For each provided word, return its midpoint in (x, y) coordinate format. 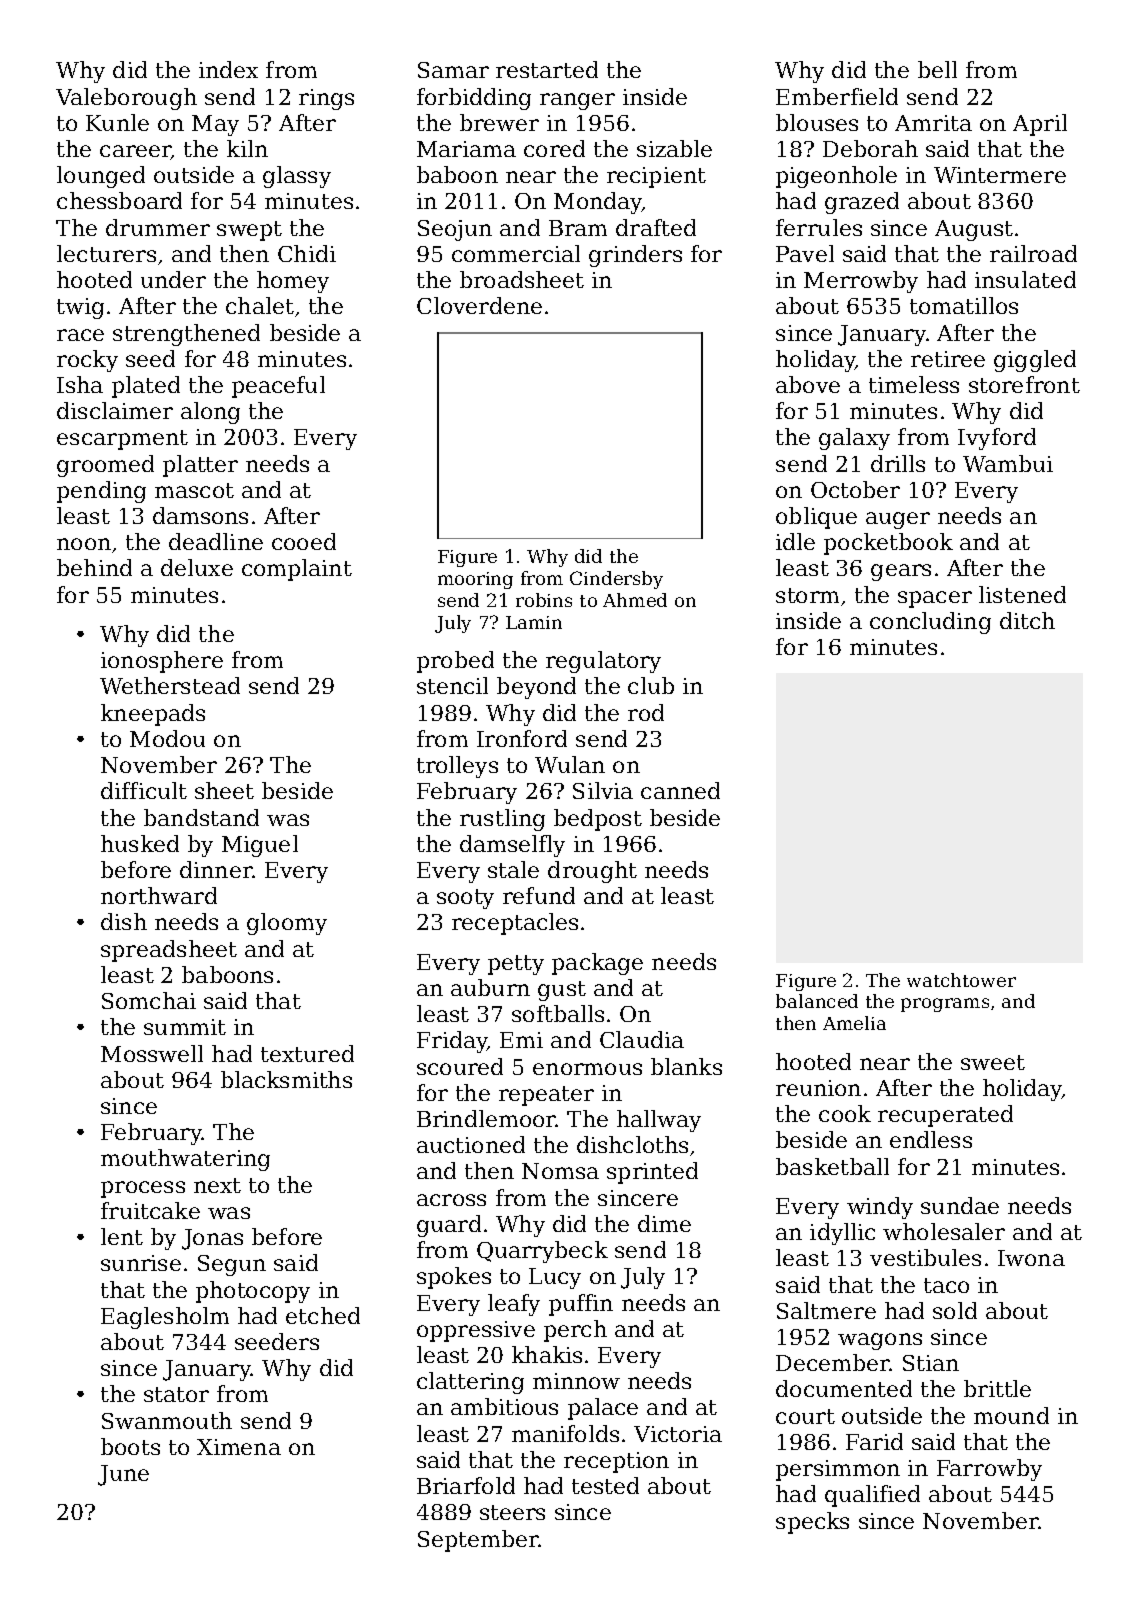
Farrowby (989, 1470)
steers (512, 1512)
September (478, 1541)
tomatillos (964, 305)
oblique (816, 518)
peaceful (278, 387)
